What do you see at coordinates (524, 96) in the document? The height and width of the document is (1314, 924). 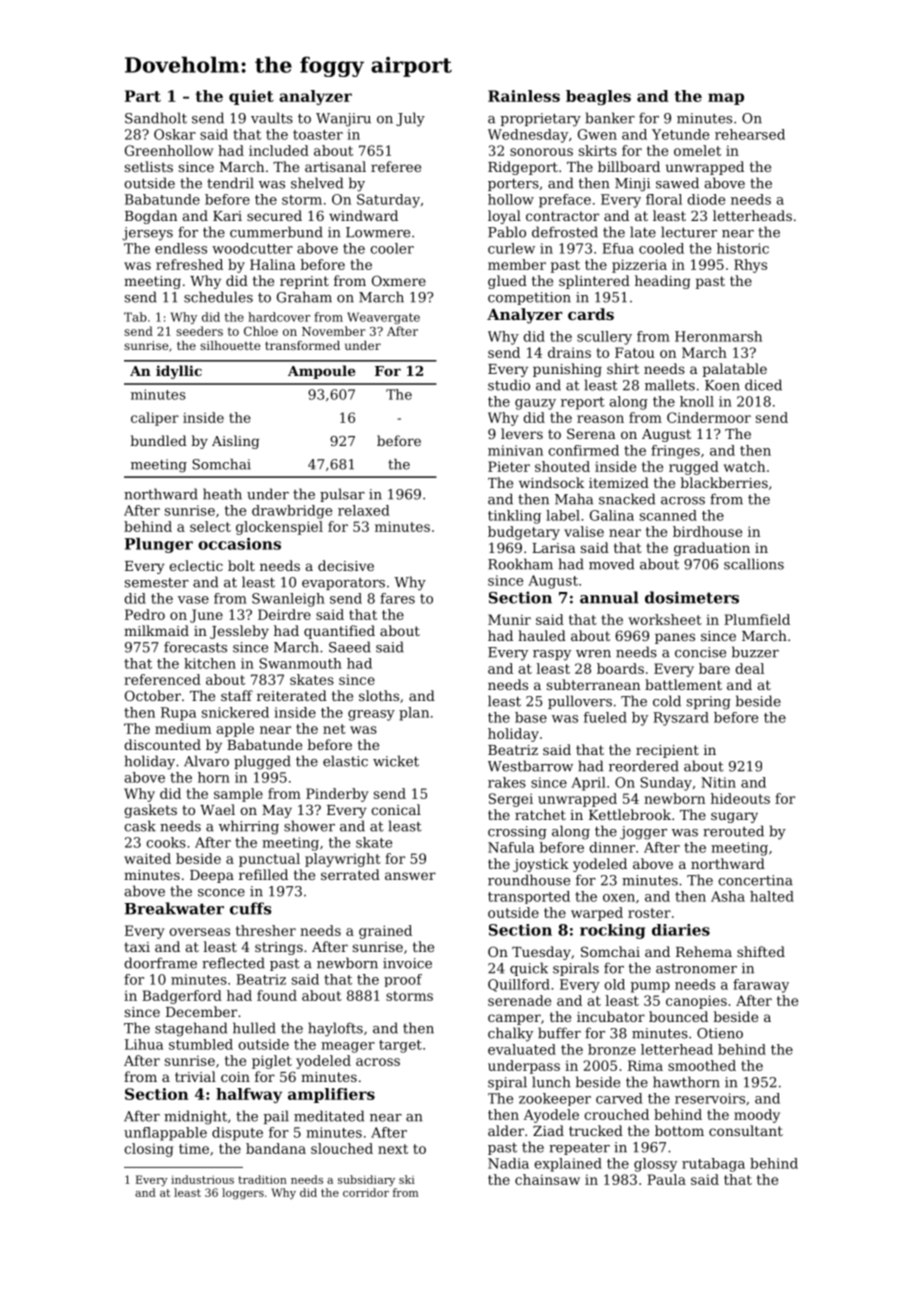 I see `Rainless` at bounding box center [524, 96].
